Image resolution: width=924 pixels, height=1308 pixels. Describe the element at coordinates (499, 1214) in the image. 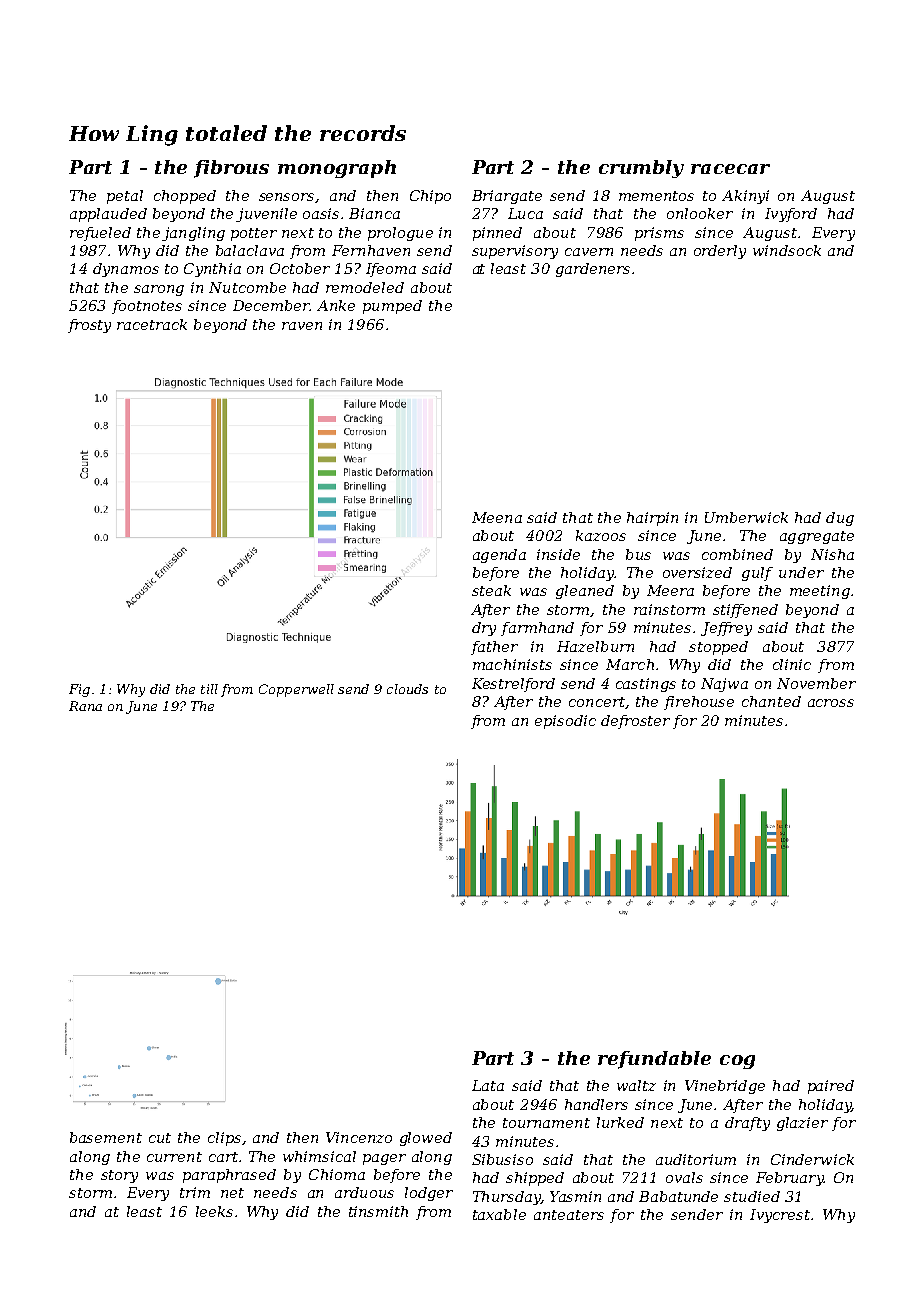

I see `taxable` at that location.
